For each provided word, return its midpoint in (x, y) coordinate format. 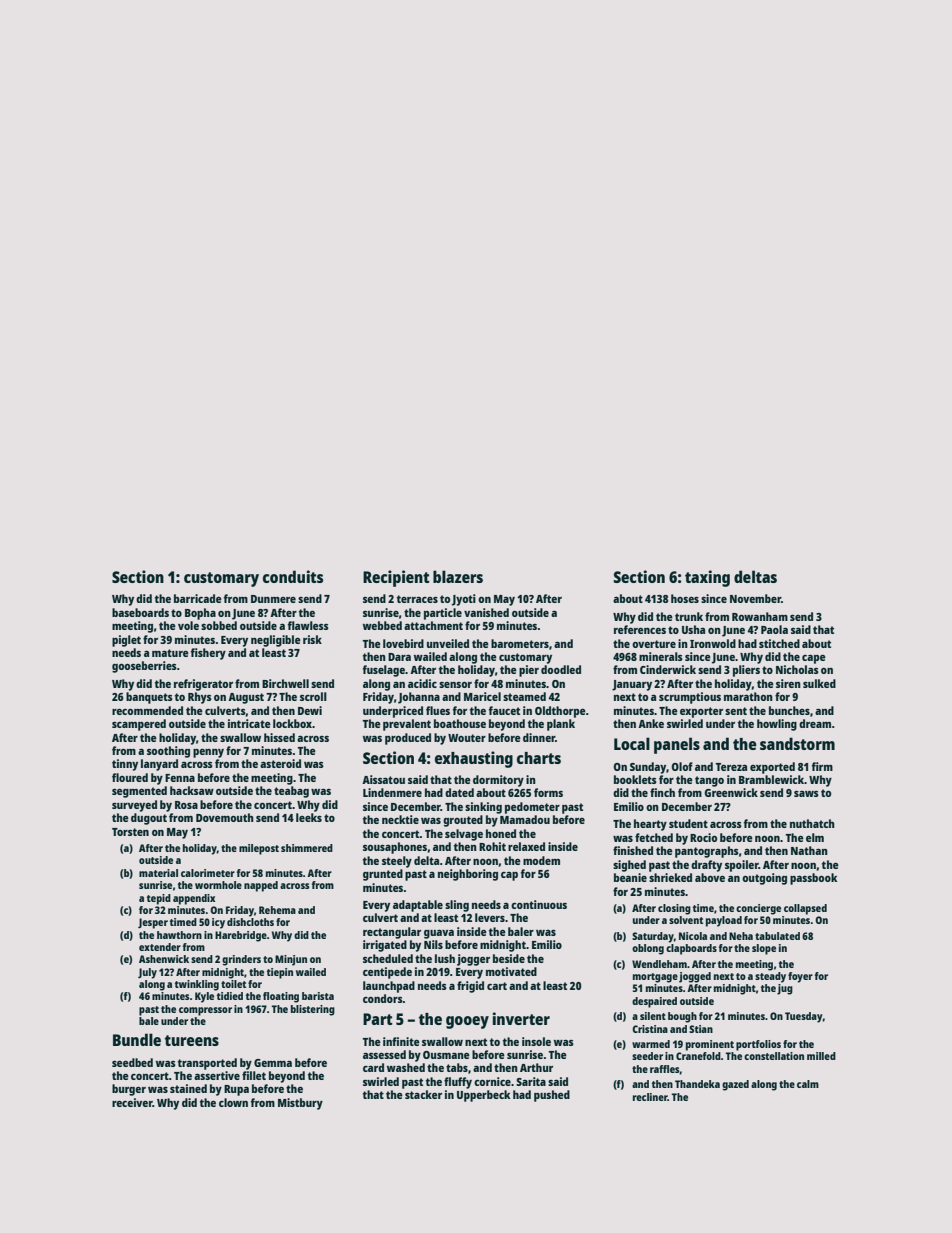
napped (261, 886)
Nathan (809, 850)
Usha (693, 629)
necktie (400, 819)
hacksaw (192, 790)
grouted (463, 821)
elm (815, 837)
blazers (458, 576)
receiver (132, 1102)
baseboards (140, 612)
